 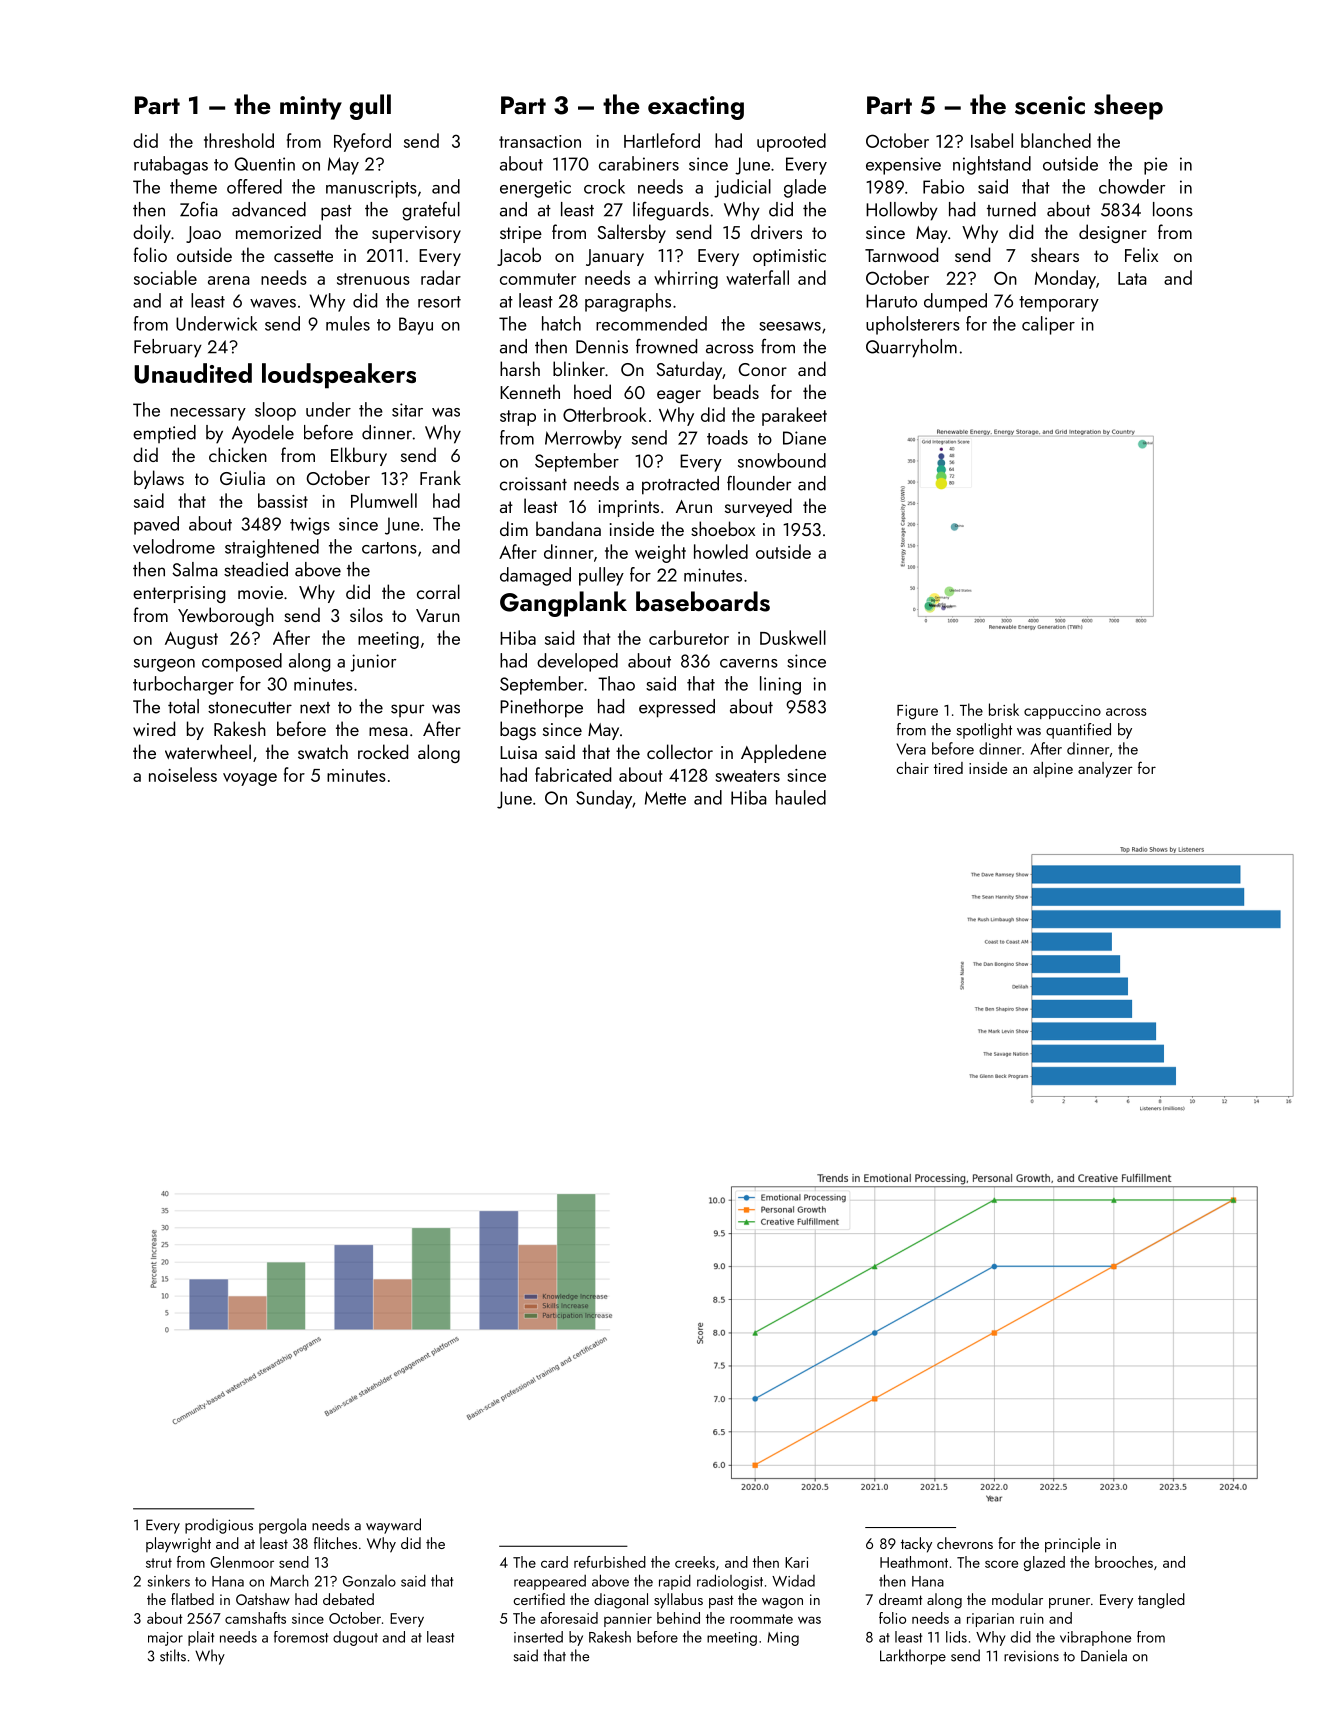 What do you see at coordinates (665, 798) in the document?
I see `Mette` at bounding box center [665, 798].
